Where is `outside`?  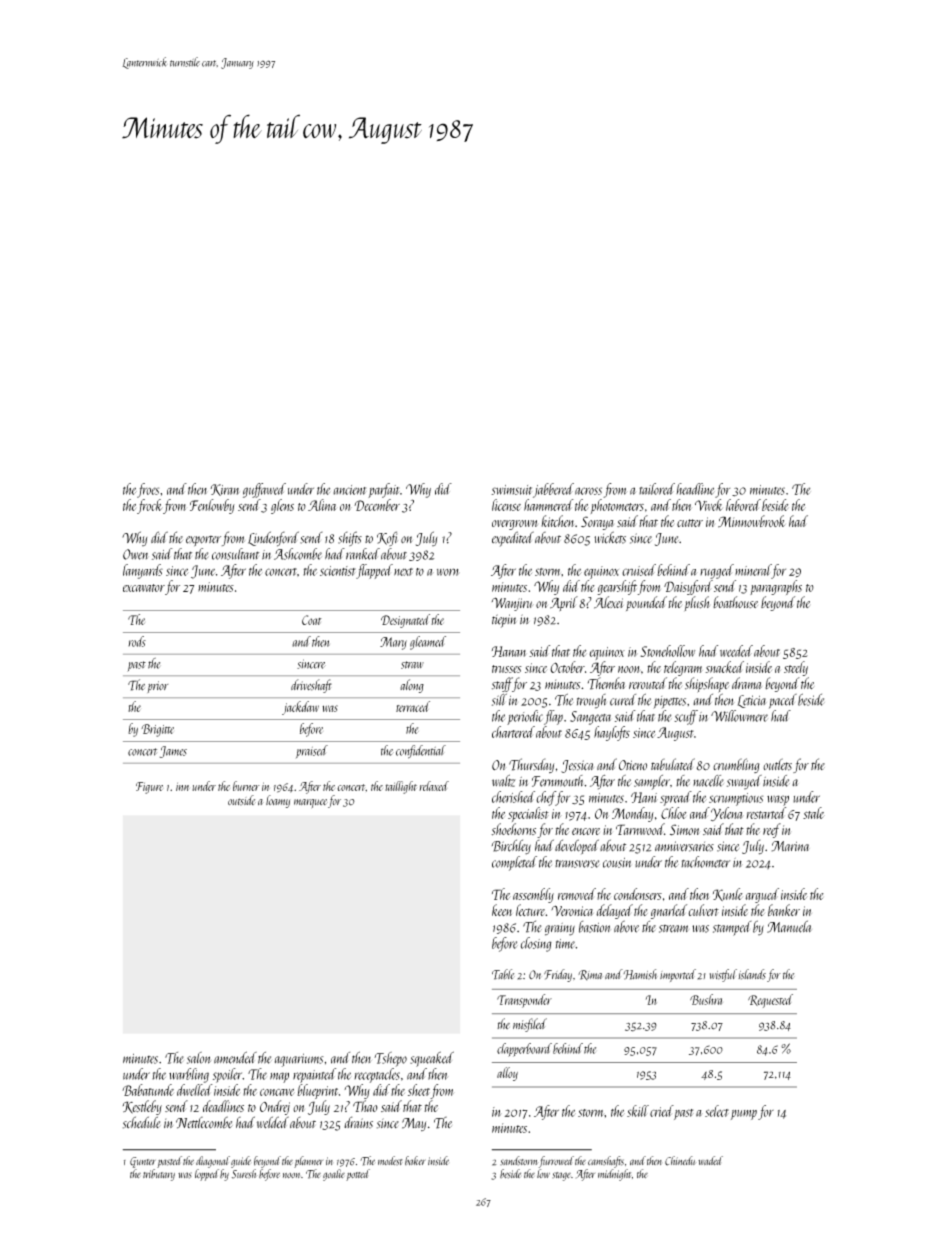 outside is located at coordinates (242, 800).
